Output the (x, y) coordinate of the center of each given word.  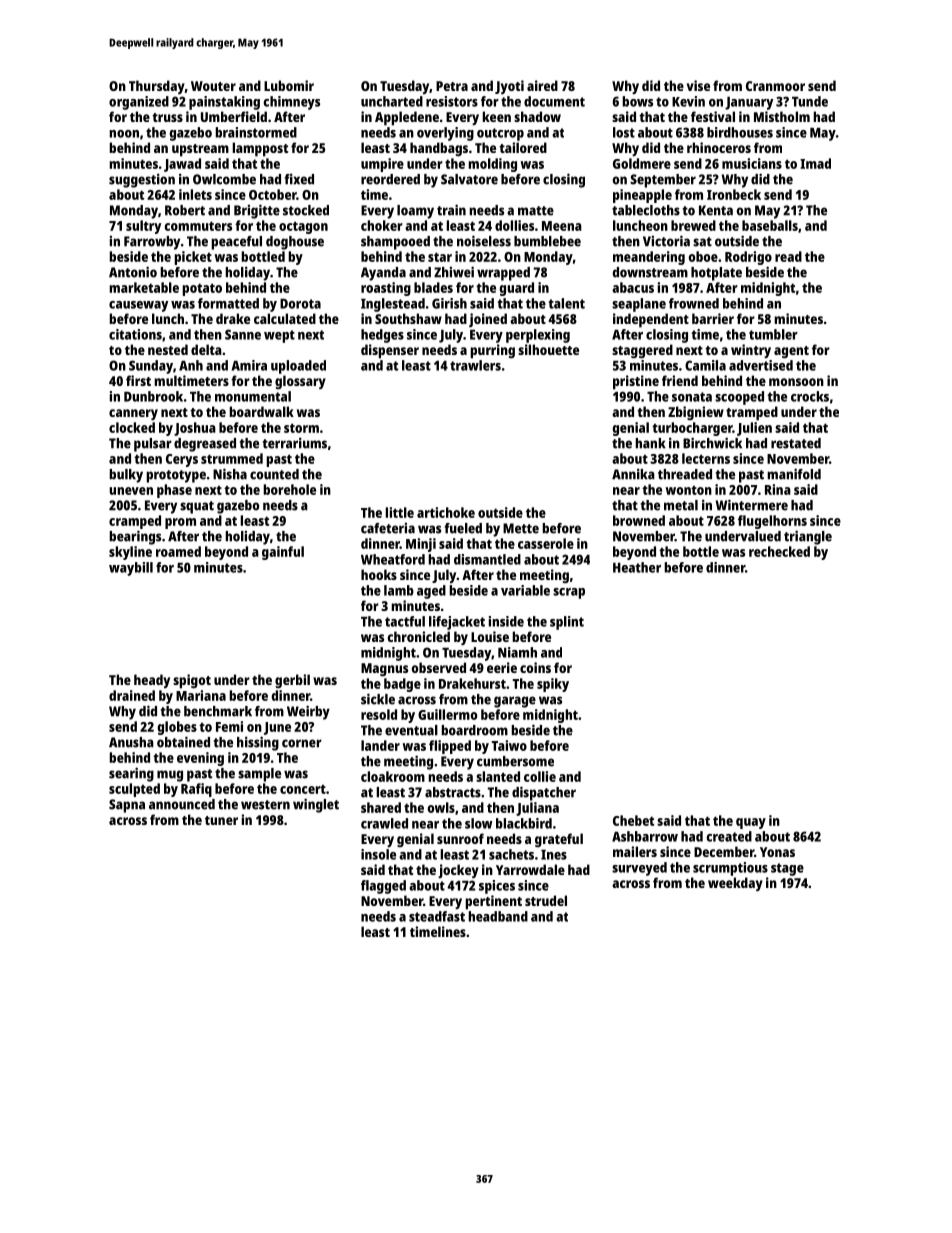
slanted (498, 776)
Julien (754, 429)
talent (566, 303)
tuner (221, 820)
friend (680, 380)
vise (698, 85)
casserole (546, 543)
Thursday (157, 87)
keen (496, 116)
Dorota (300, 304)
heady (152, 681)
